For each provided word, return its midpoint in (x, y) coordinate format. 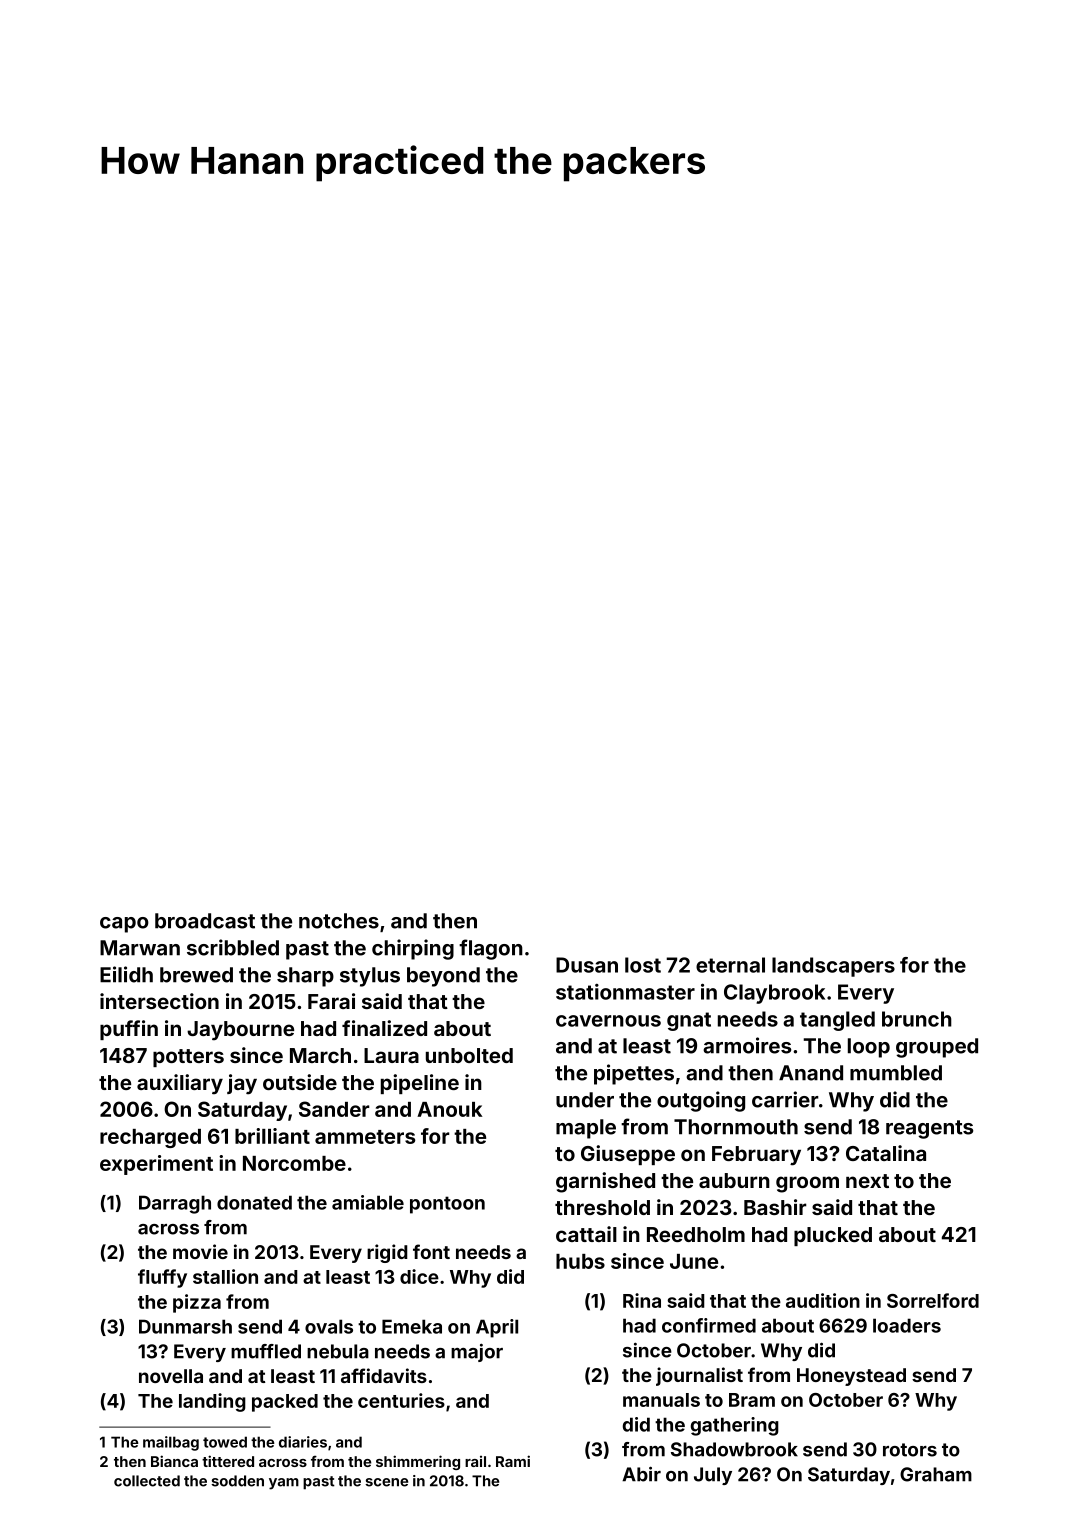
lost (643, 965)
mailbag (171, 1443)
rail (475, 1461)
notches (339, 921)
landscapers (833, 967)
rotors (910, 1450)
